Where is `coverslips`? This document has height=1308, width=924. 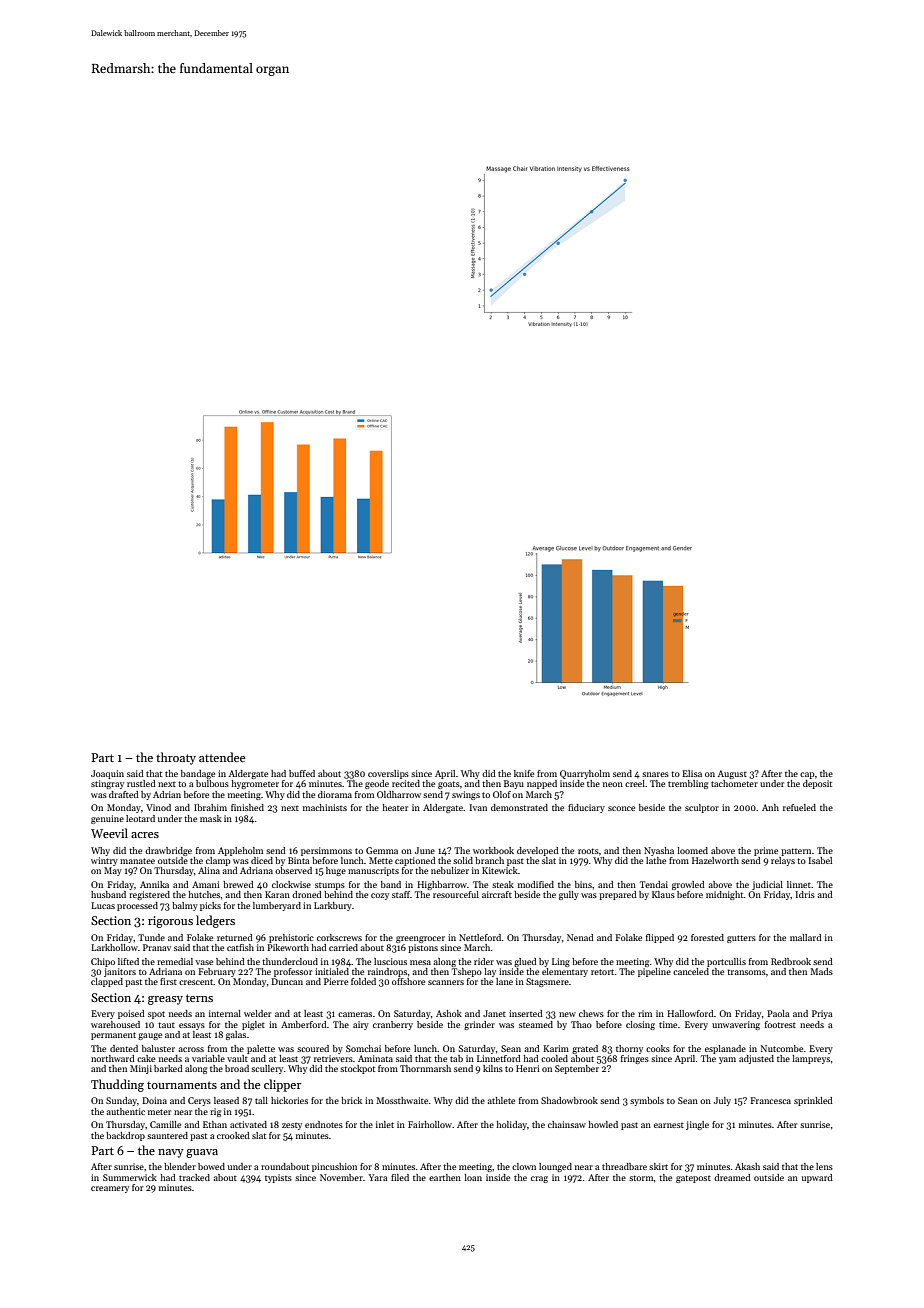 coverslips is located at coordinates (388, 774).
